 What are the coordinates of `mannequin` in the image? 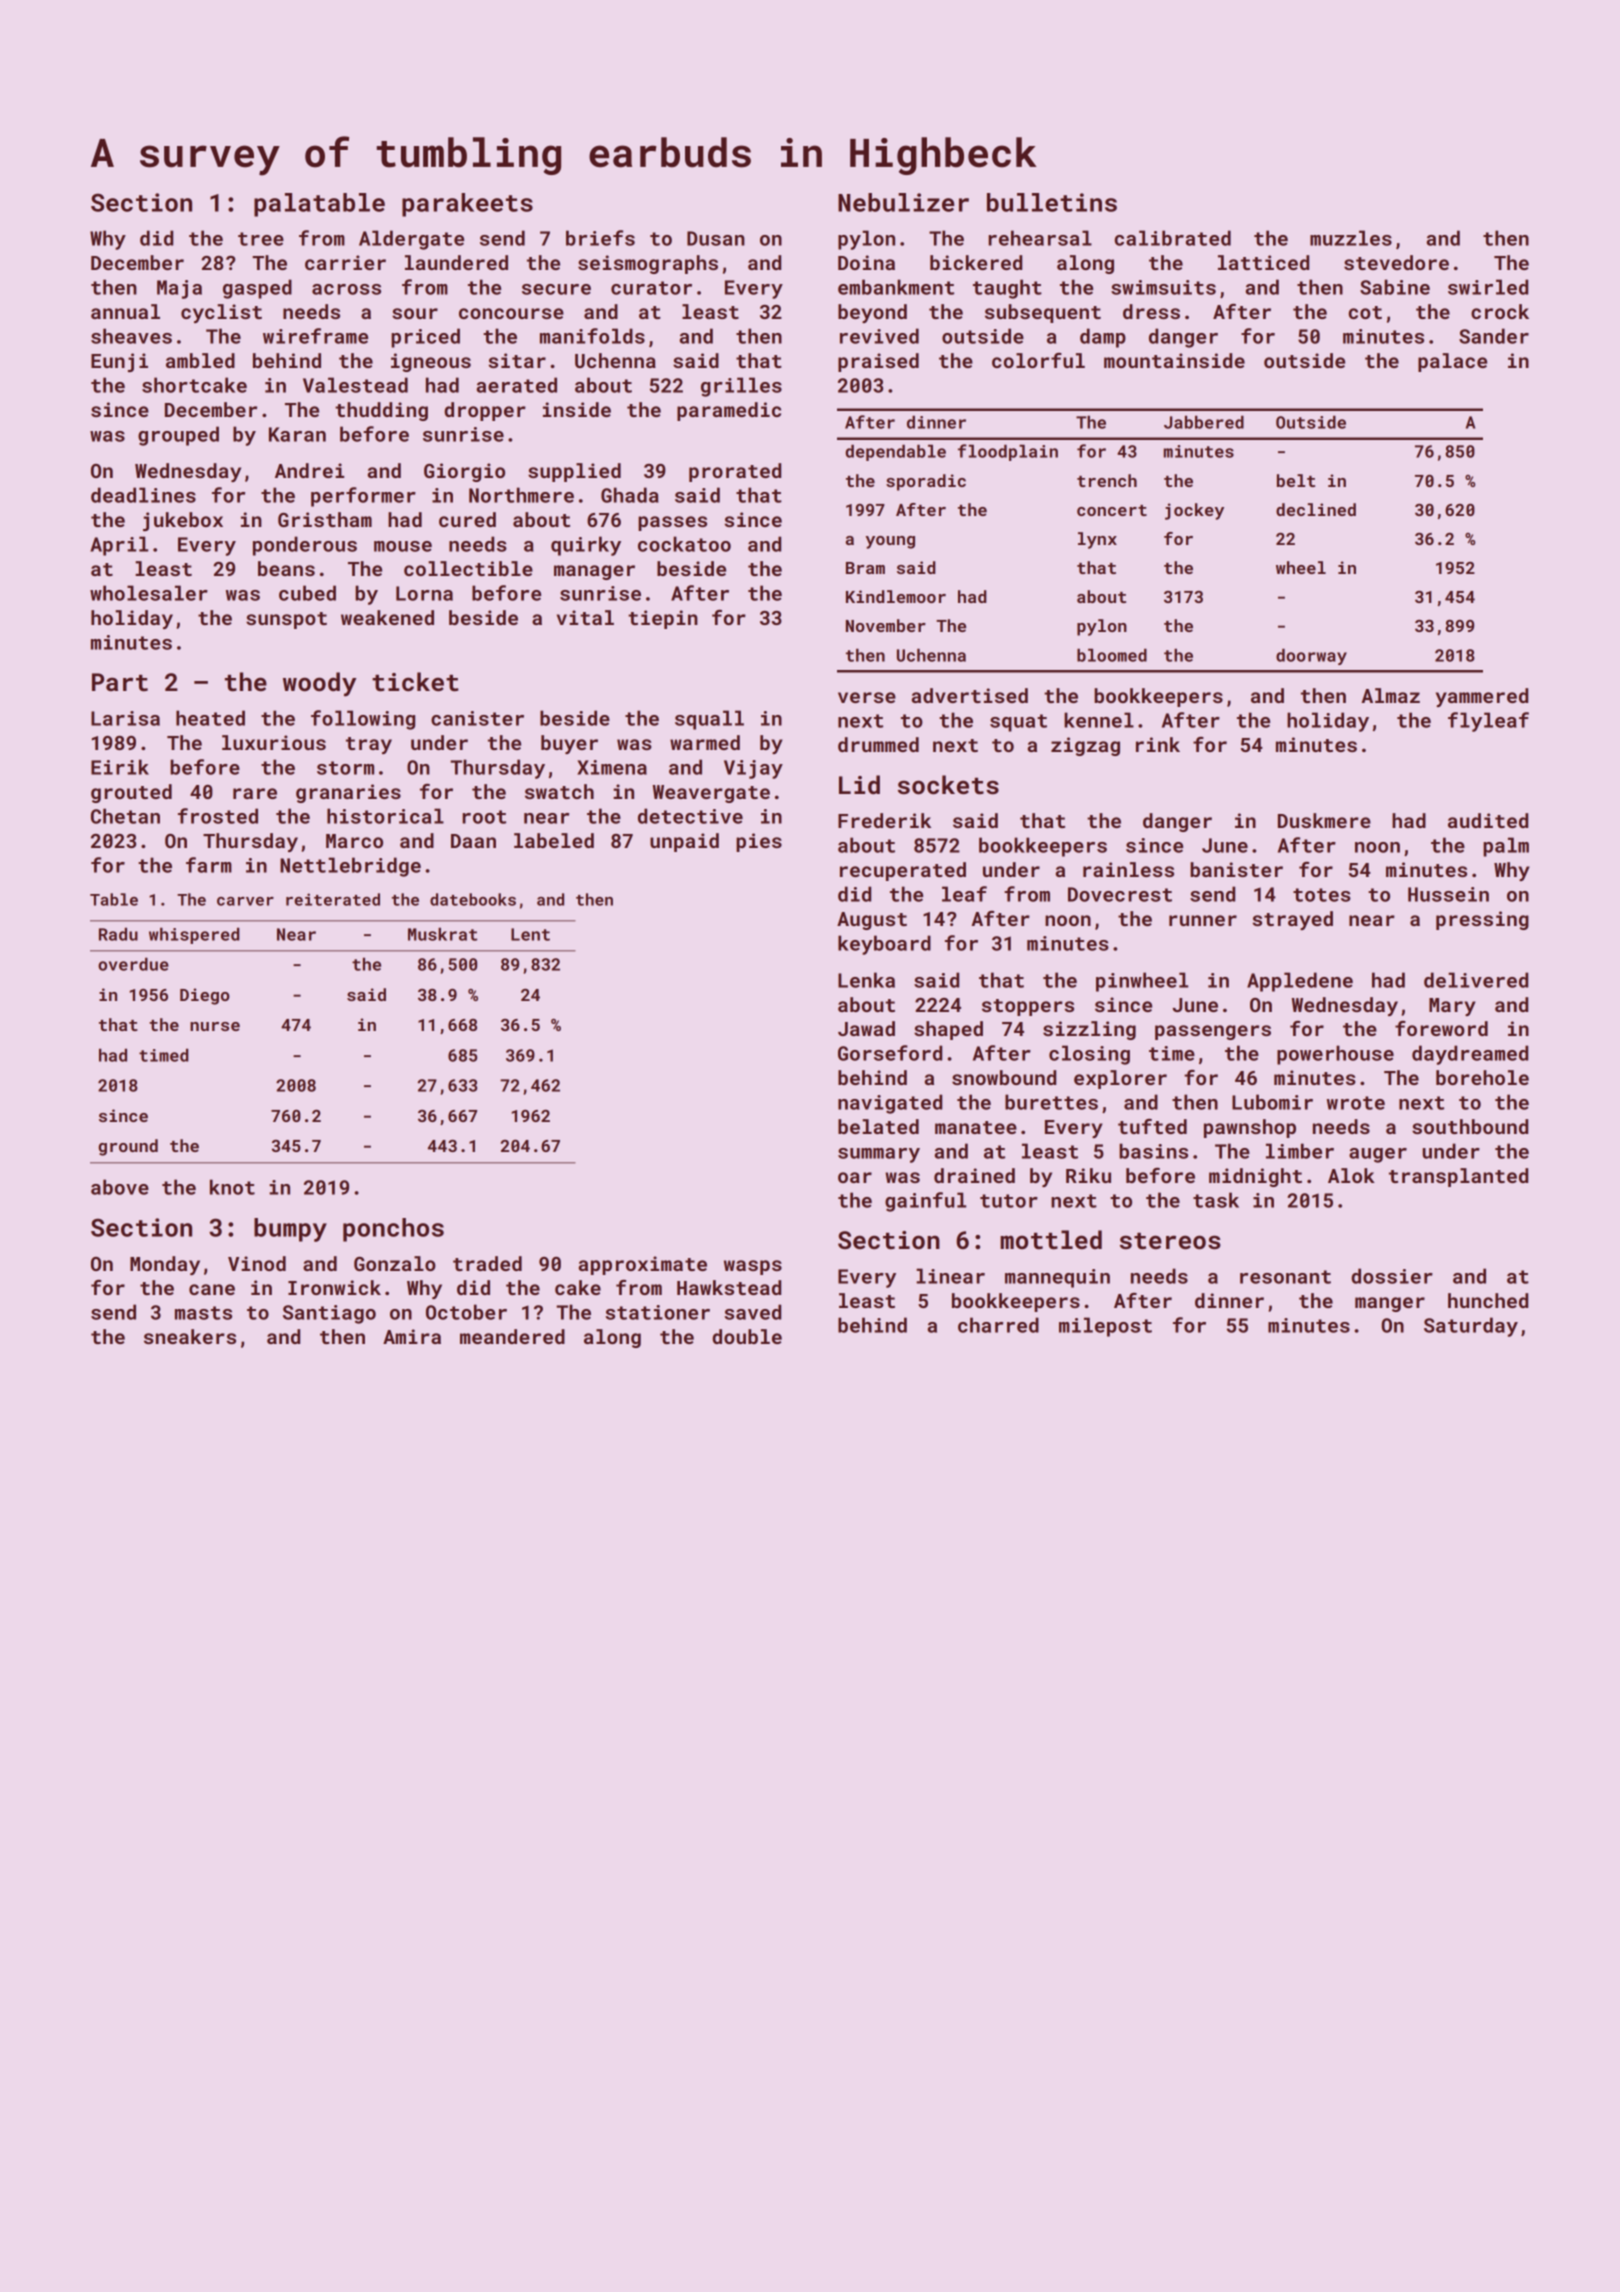 It's located at (1057, 1278).
